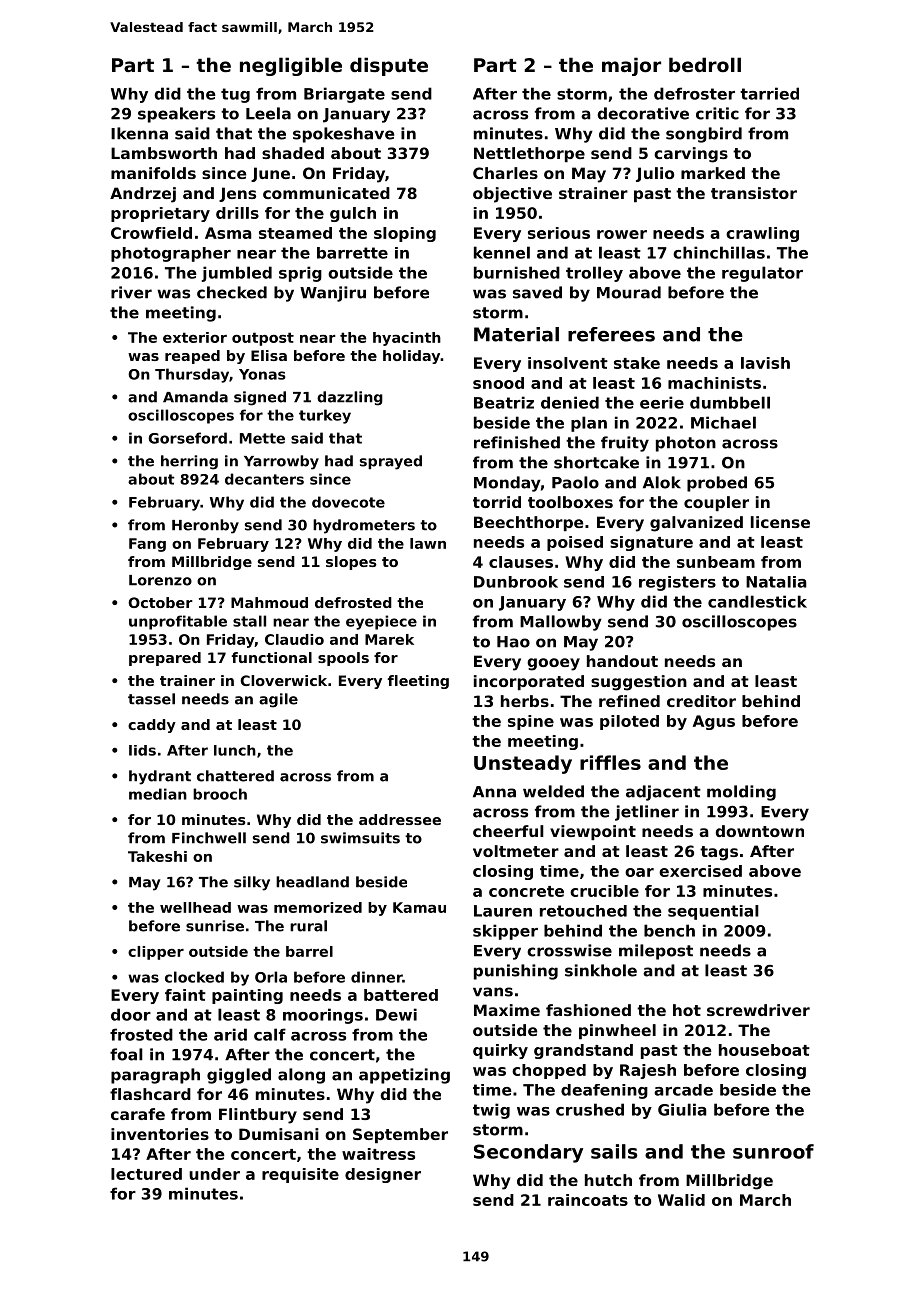  What do you see at coordinates (389, 66) in the screenshot?
I see `dispute` at bounding box center [389, 66].
